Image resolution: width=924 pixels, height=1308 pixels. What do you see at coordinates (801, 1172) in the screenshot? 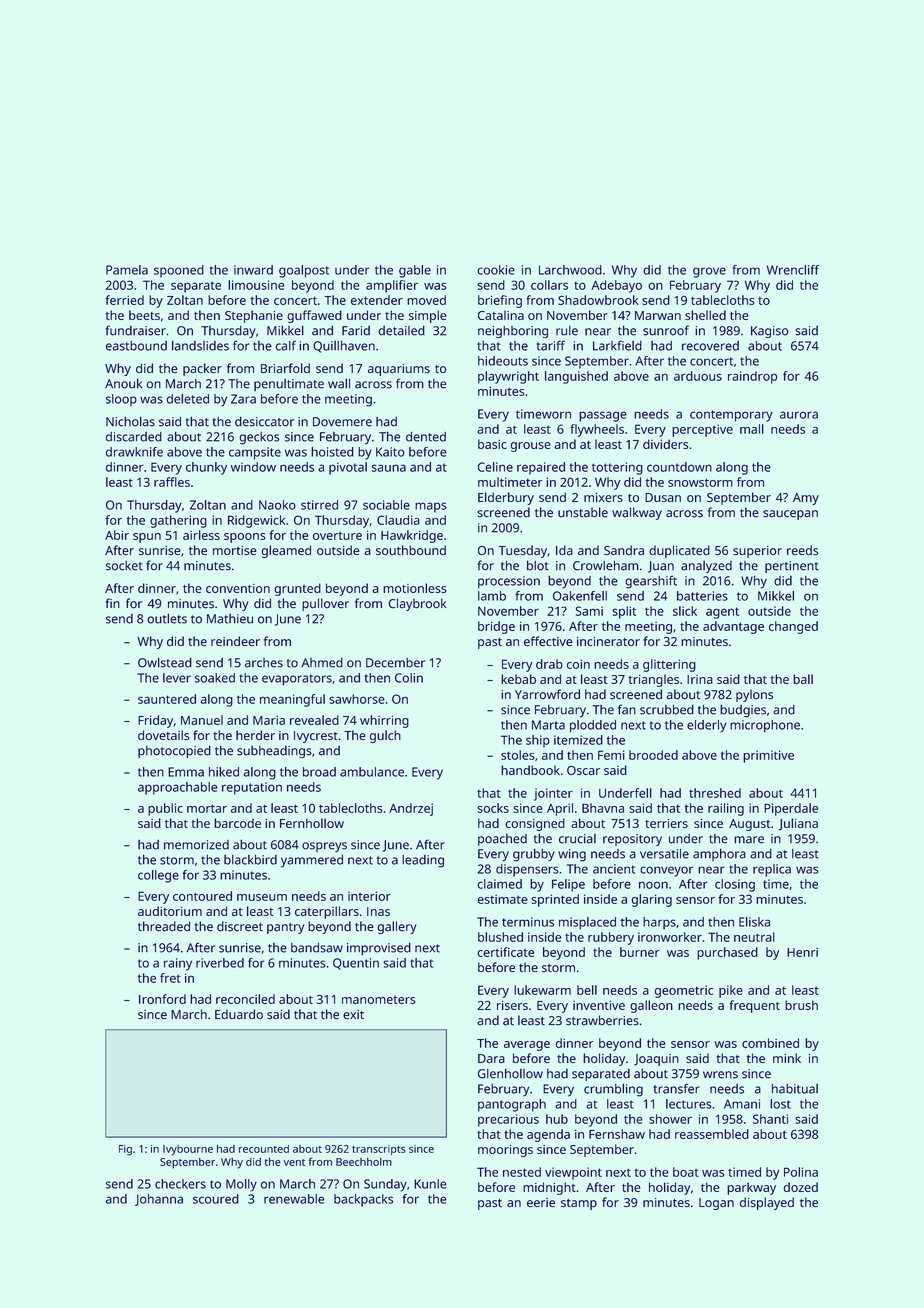
I see `Polina` at bounding box center [801, 1172].
